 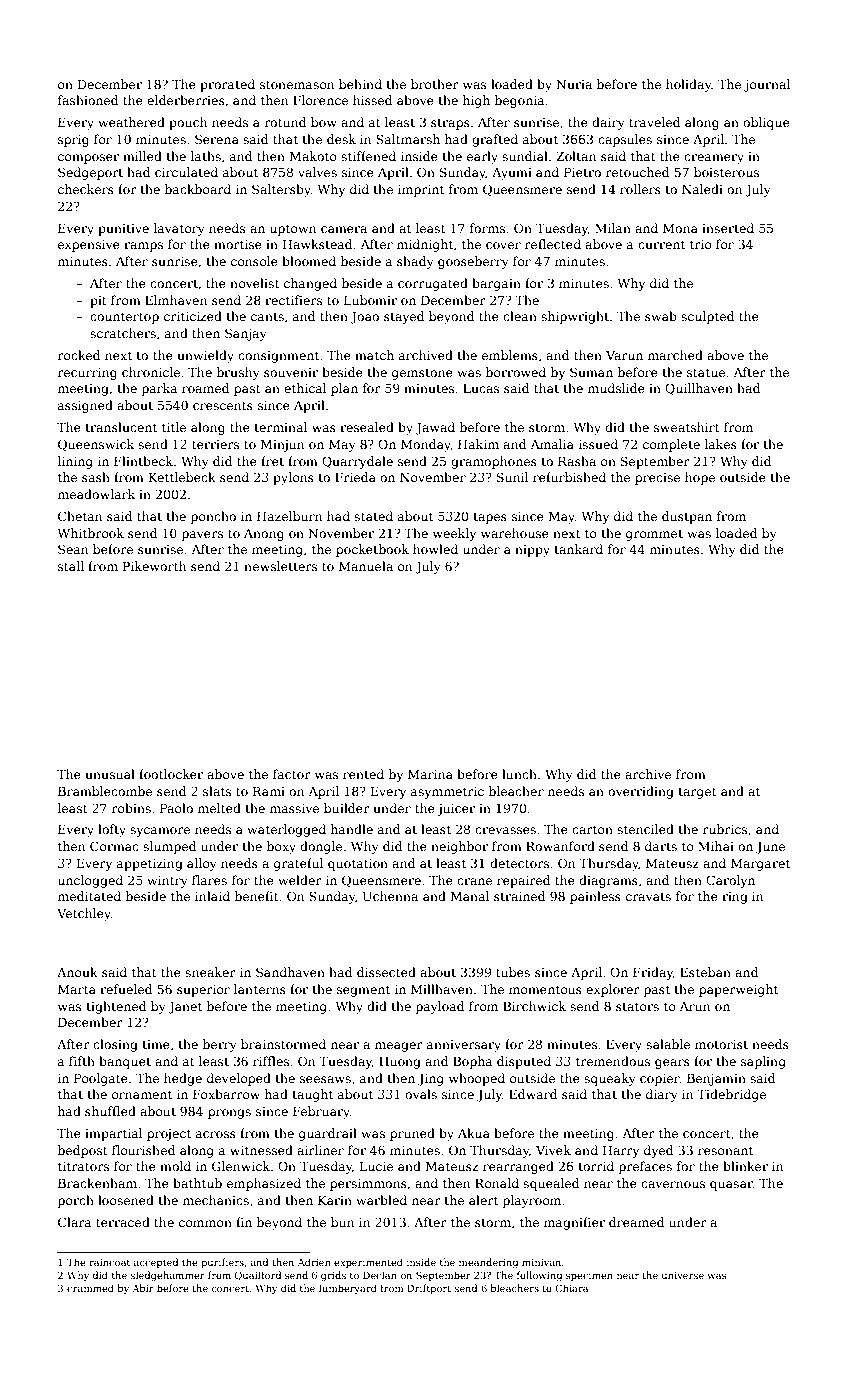 What do you see at coordinates (185, 1008) in the screenshot?
I see `Janet` at bounding box center [185, 1008].
